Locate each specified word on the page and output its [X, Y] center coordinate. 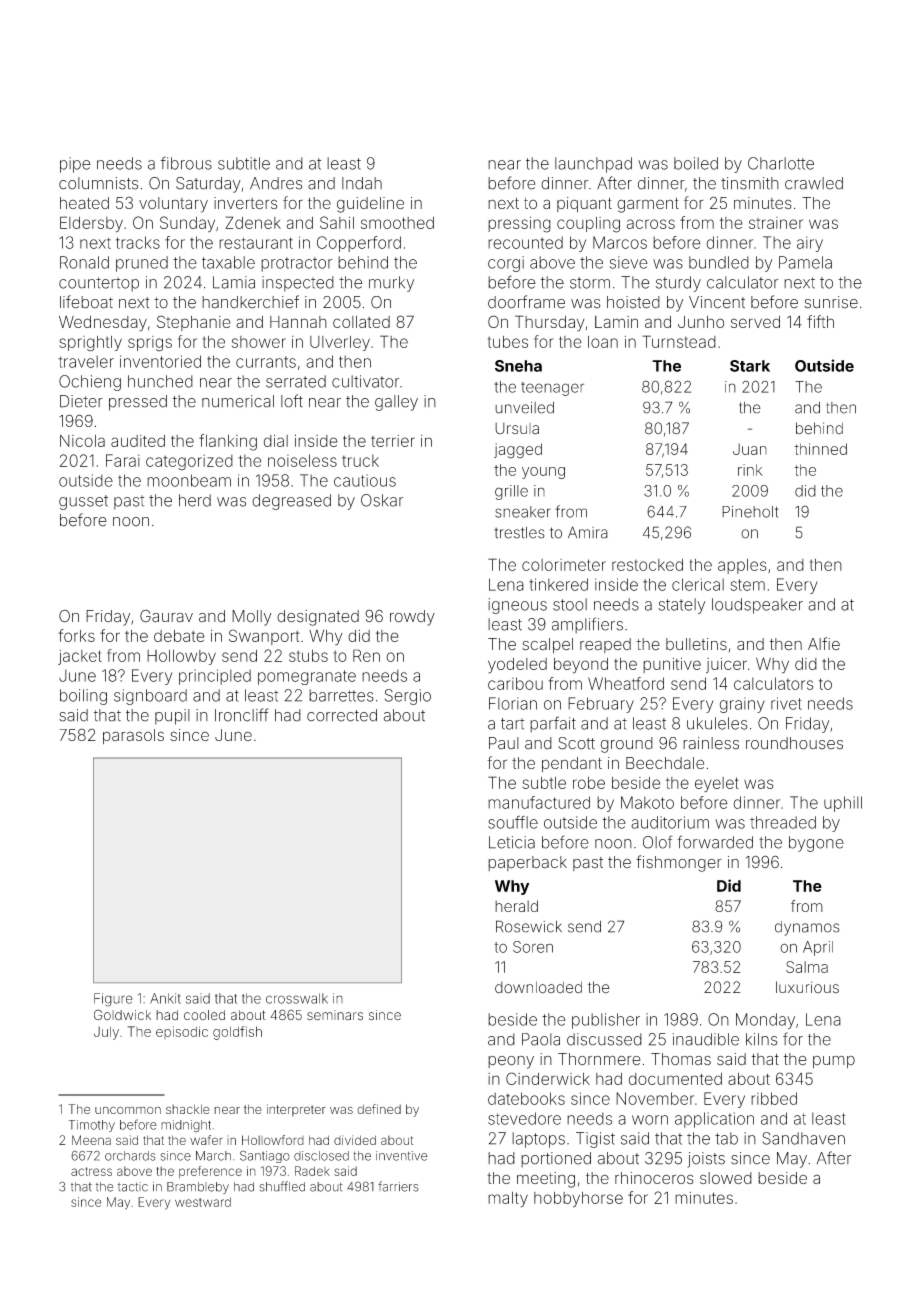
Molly [251, 618]
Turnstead [679, 341]
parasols [133, 736]
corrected [342, 715]
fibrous [186, 163]
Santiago [265, 1156]
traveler [86, 361]
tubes [508, 342]
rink [750, 470]
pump [834, 1062]
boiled [696, 163]
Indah [362, 183]
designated [318, 618]
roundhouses [794, 743]
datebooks [526, 1098]
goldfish [237, 1033]
